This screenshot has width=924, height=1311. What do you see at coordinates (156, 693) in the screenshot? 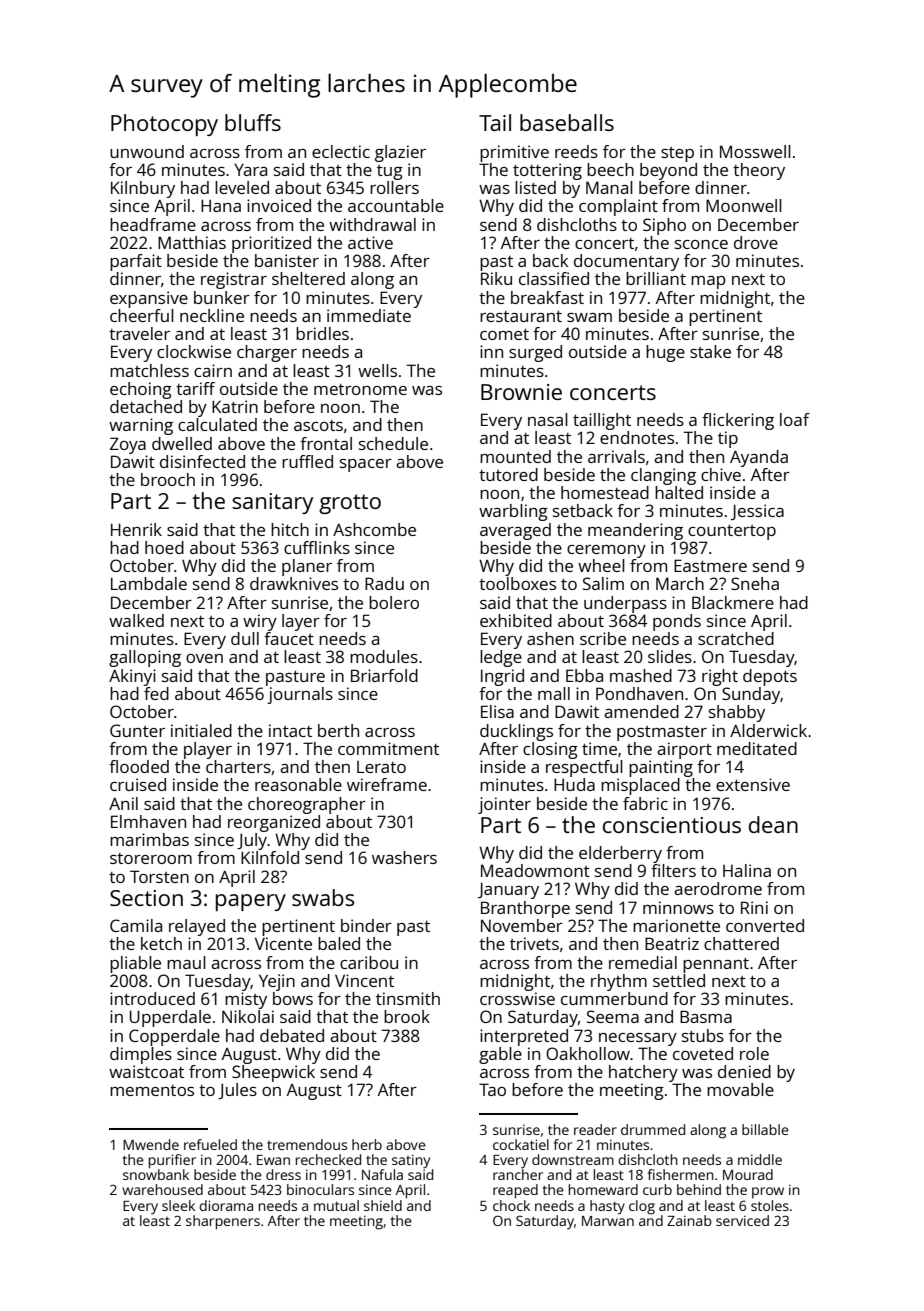
I see `fed` at bounding box center [156, 693].
